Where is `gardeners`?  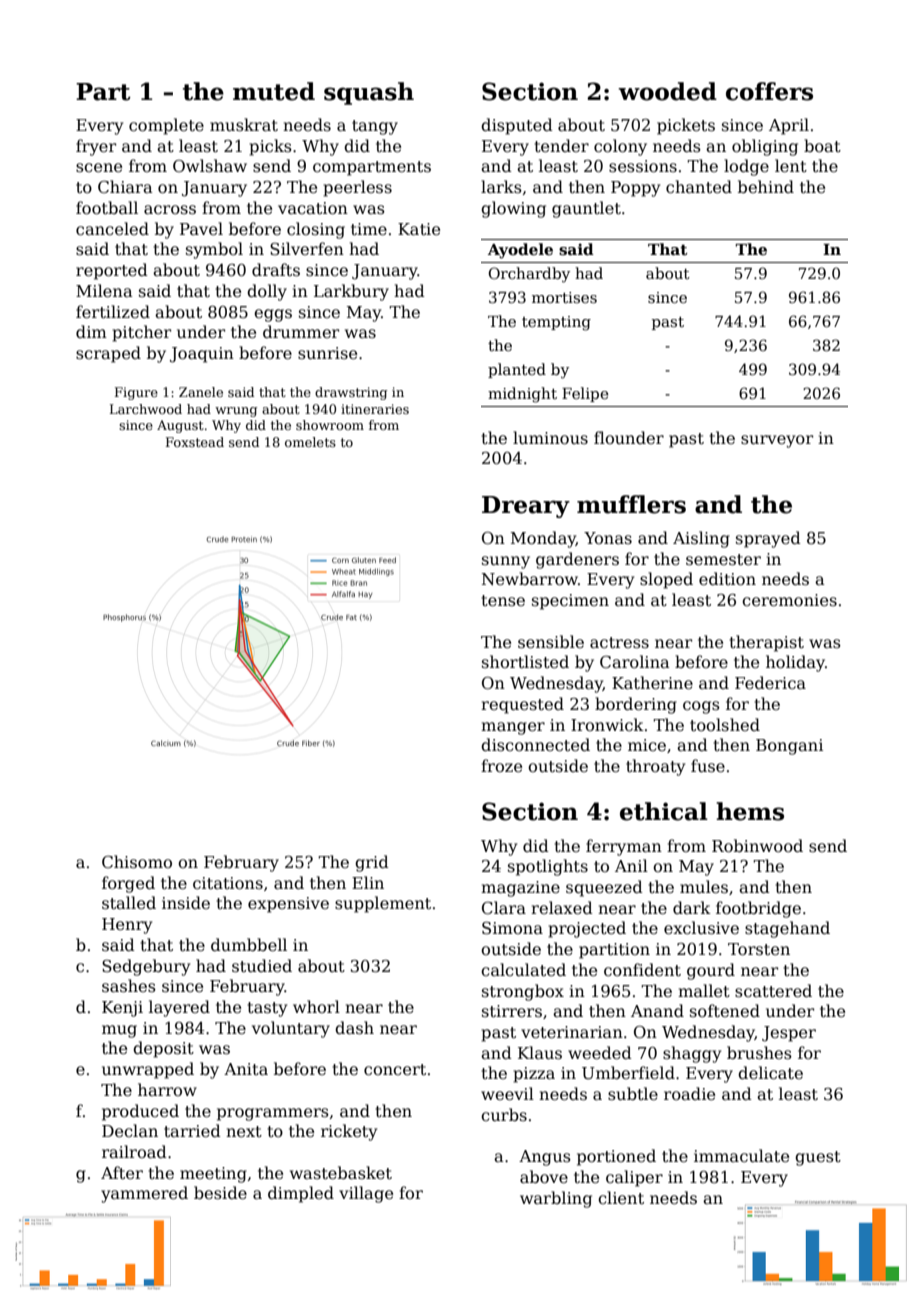
gardeners is located at coordinates (577, 560).
